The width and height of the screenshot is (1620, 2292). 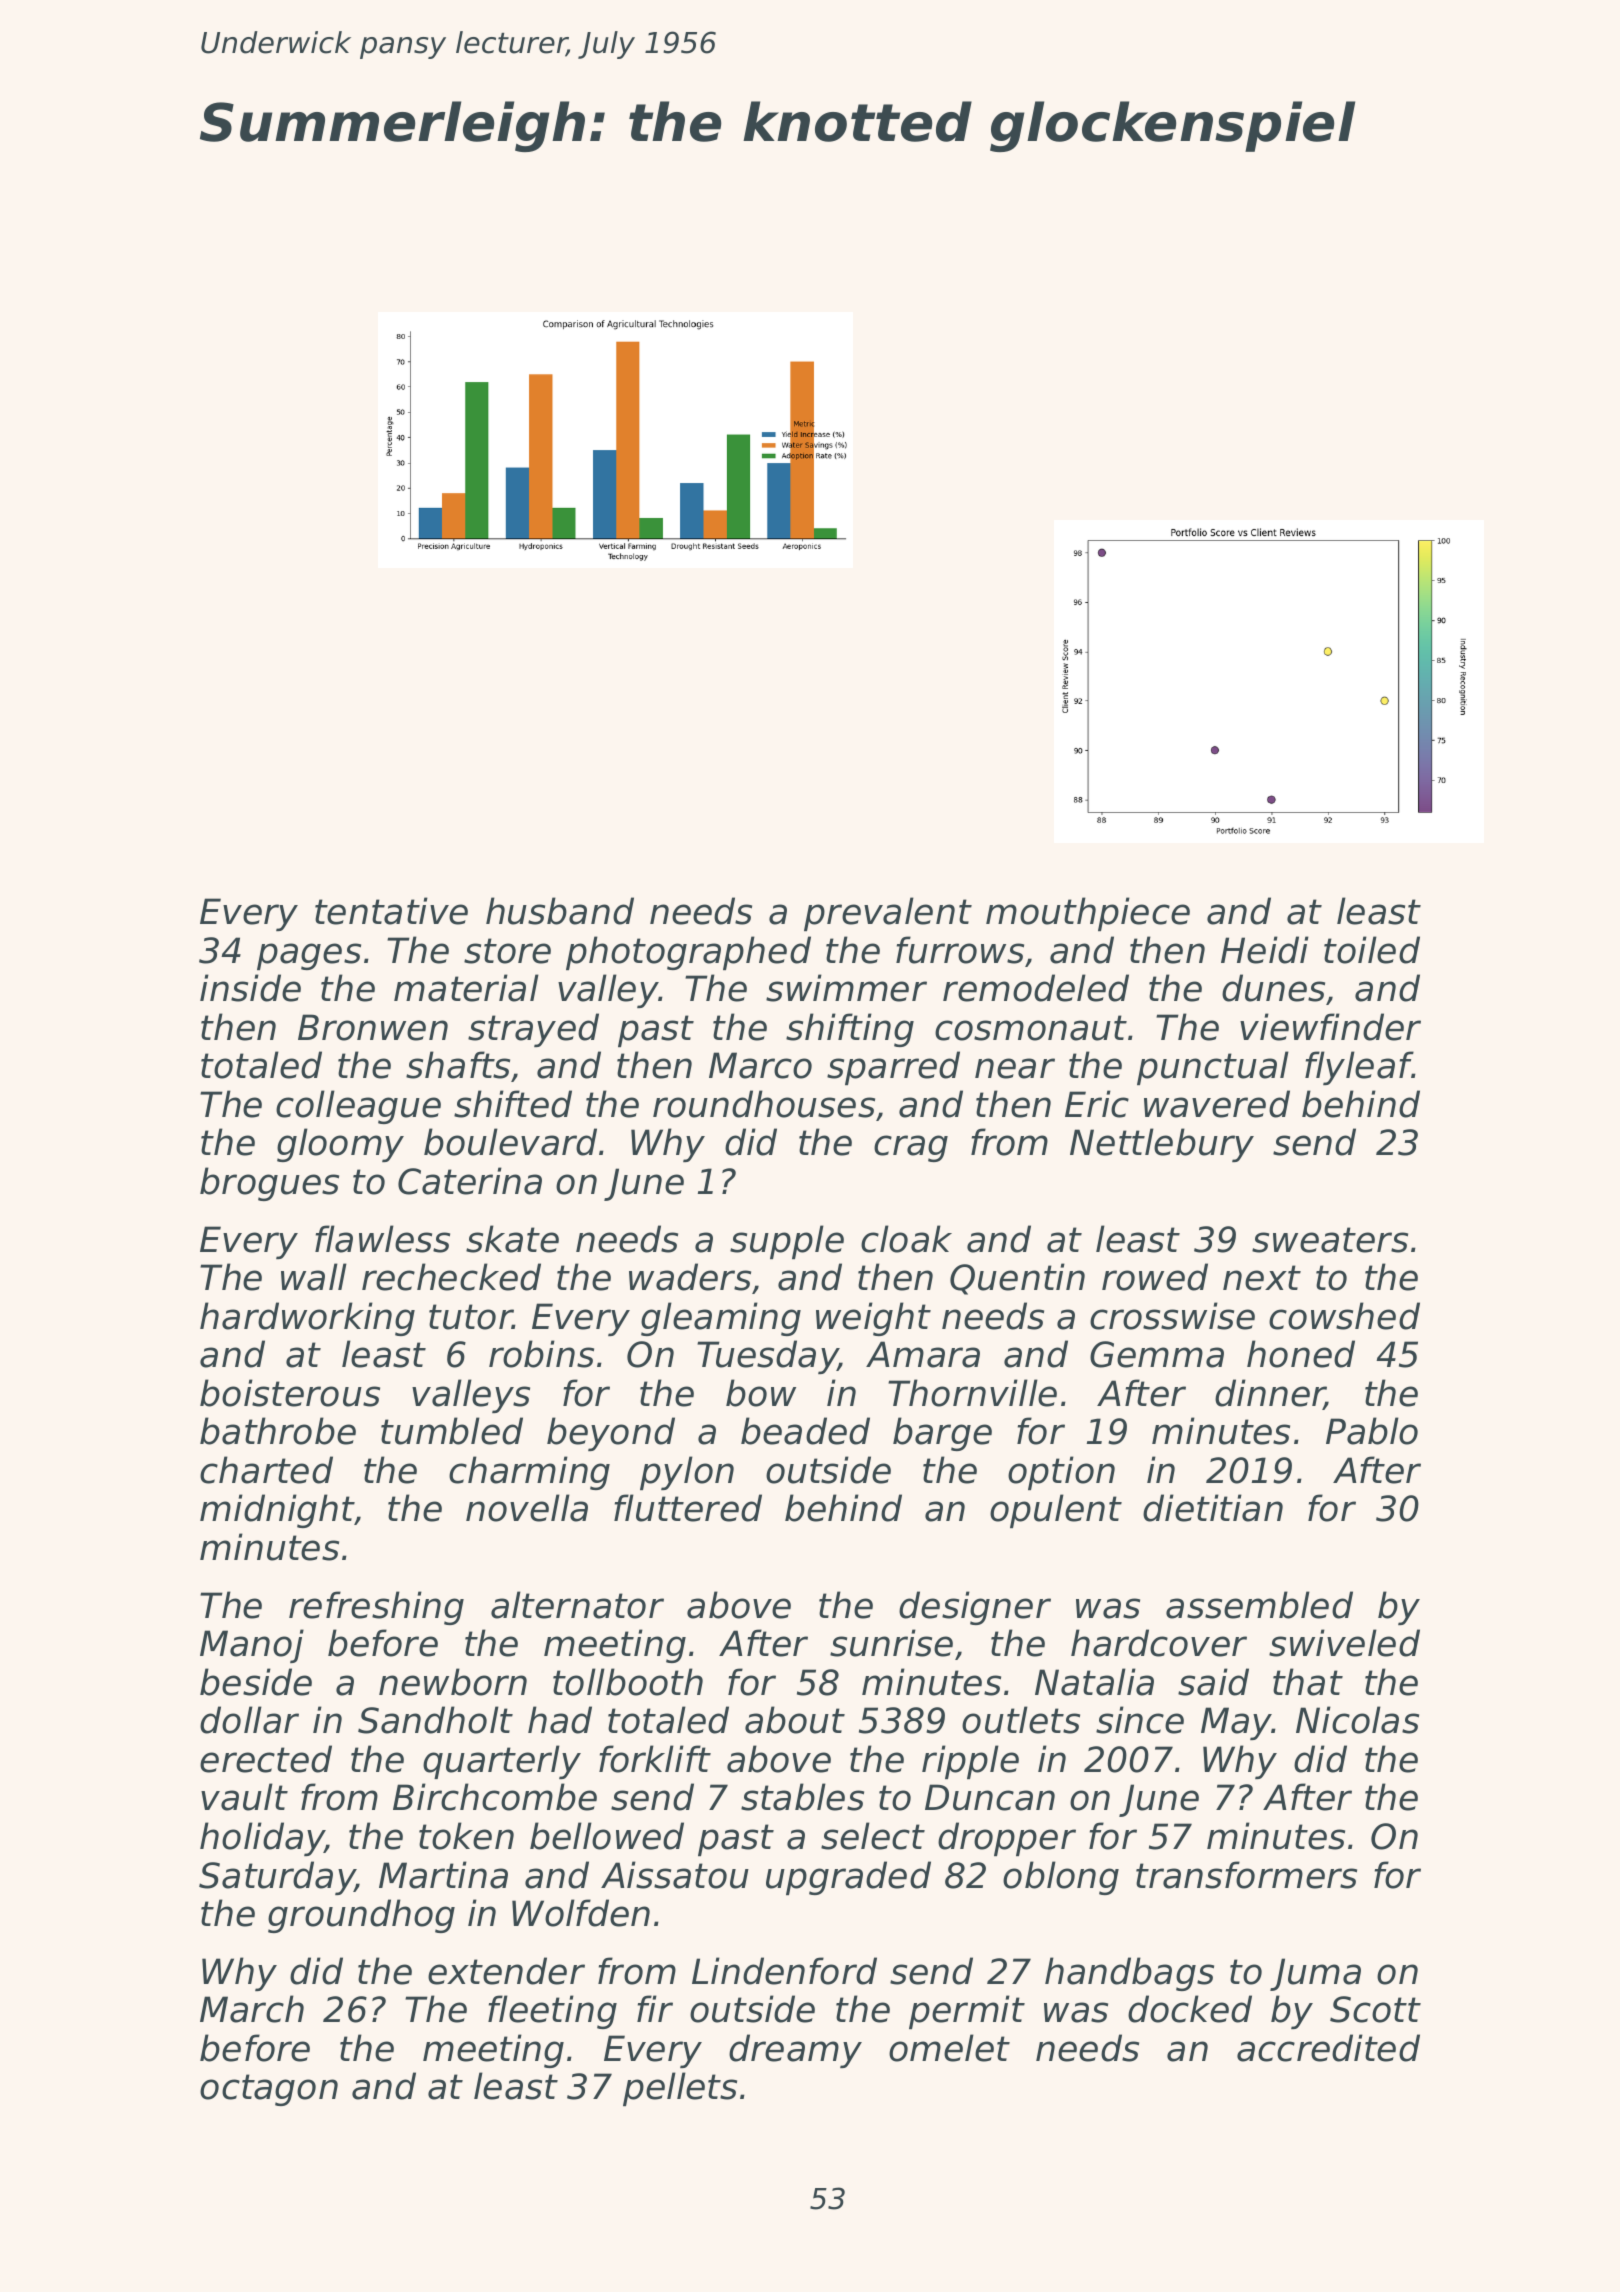 What do you see at coordinates (1344, 1316) in the screenshot?
I see `cowshed` at bounding box center [1344, 1316].
